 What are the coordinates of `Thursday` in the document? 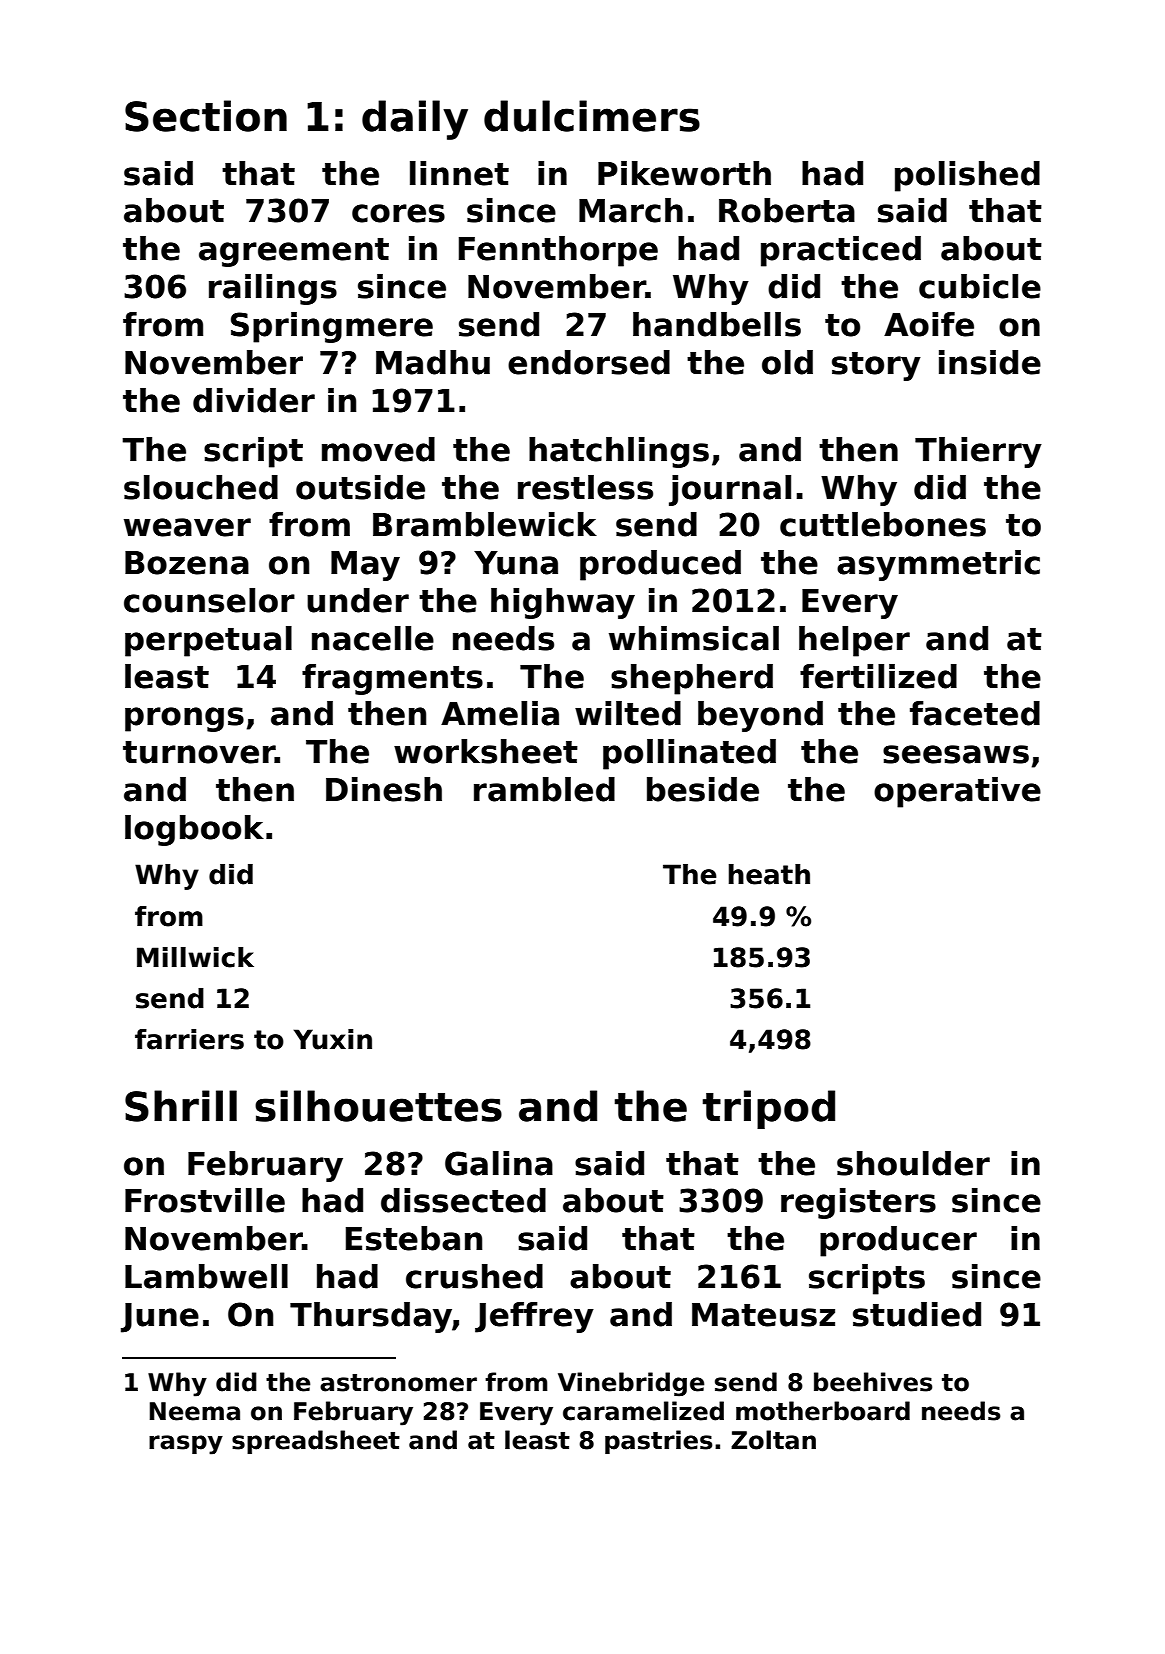 It's located at (371, 1317).
